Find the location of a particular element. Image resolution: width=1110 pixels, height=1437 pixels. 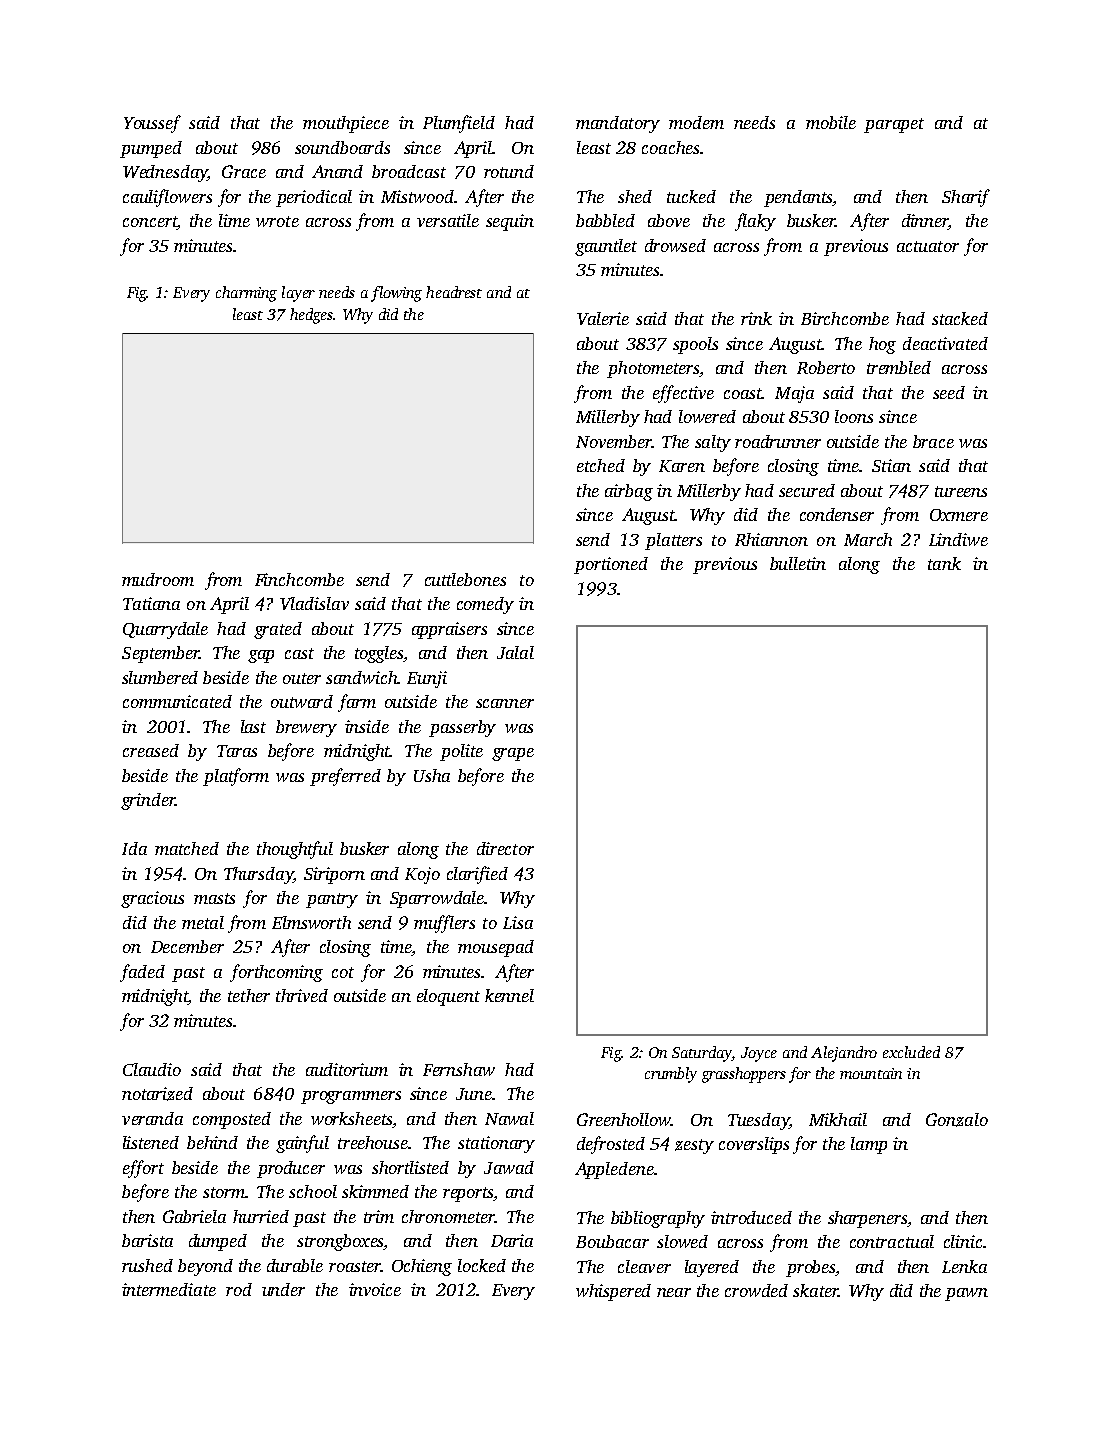

locked is located at coordinates (482, 1265).
